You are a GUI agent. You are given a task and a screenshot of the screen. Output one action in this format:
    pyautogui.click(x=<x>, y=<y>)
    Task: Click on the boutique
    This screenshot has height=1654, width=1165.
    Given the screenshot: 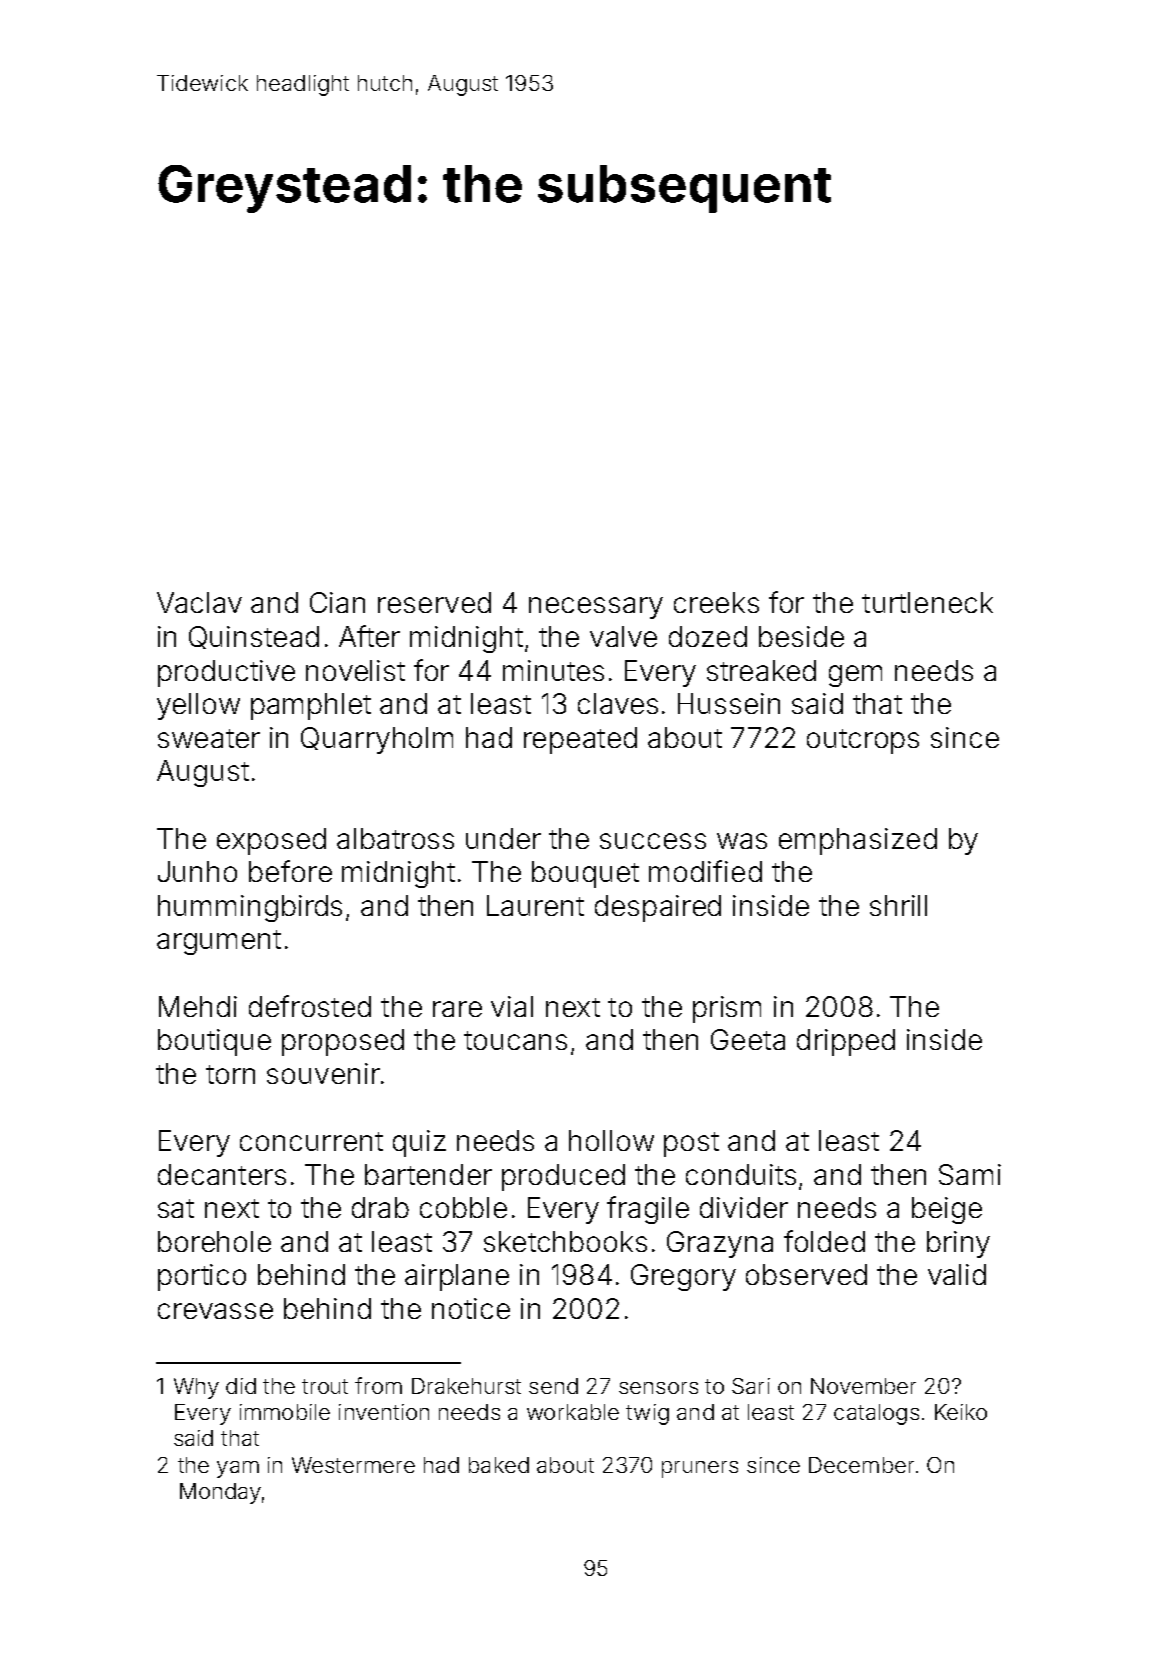 What is the action you would take?
    pyautogui.click(x=214, y=1042)
